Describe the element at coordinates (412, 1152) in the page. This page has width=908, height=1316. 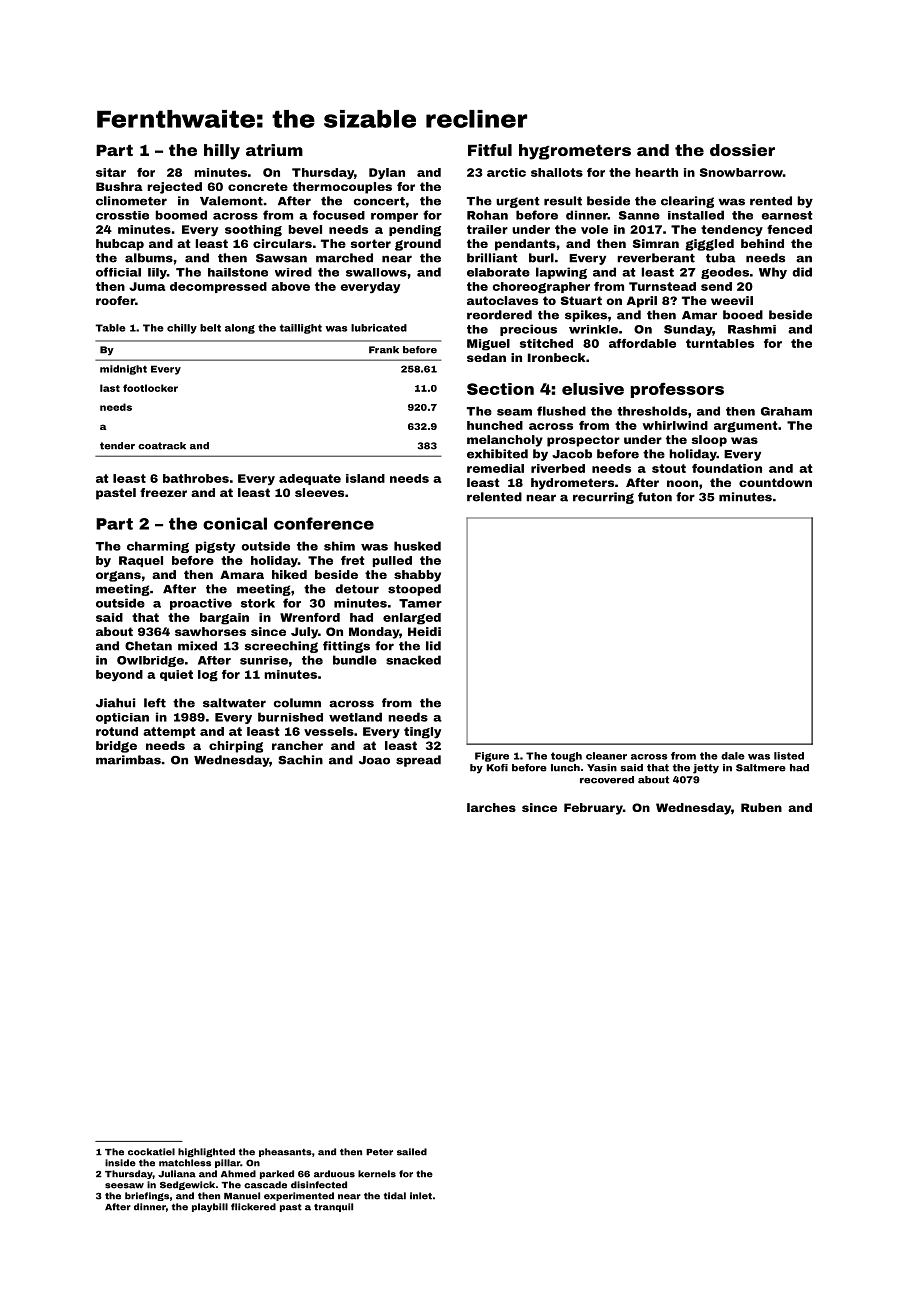
I see `sailed` at that location.
